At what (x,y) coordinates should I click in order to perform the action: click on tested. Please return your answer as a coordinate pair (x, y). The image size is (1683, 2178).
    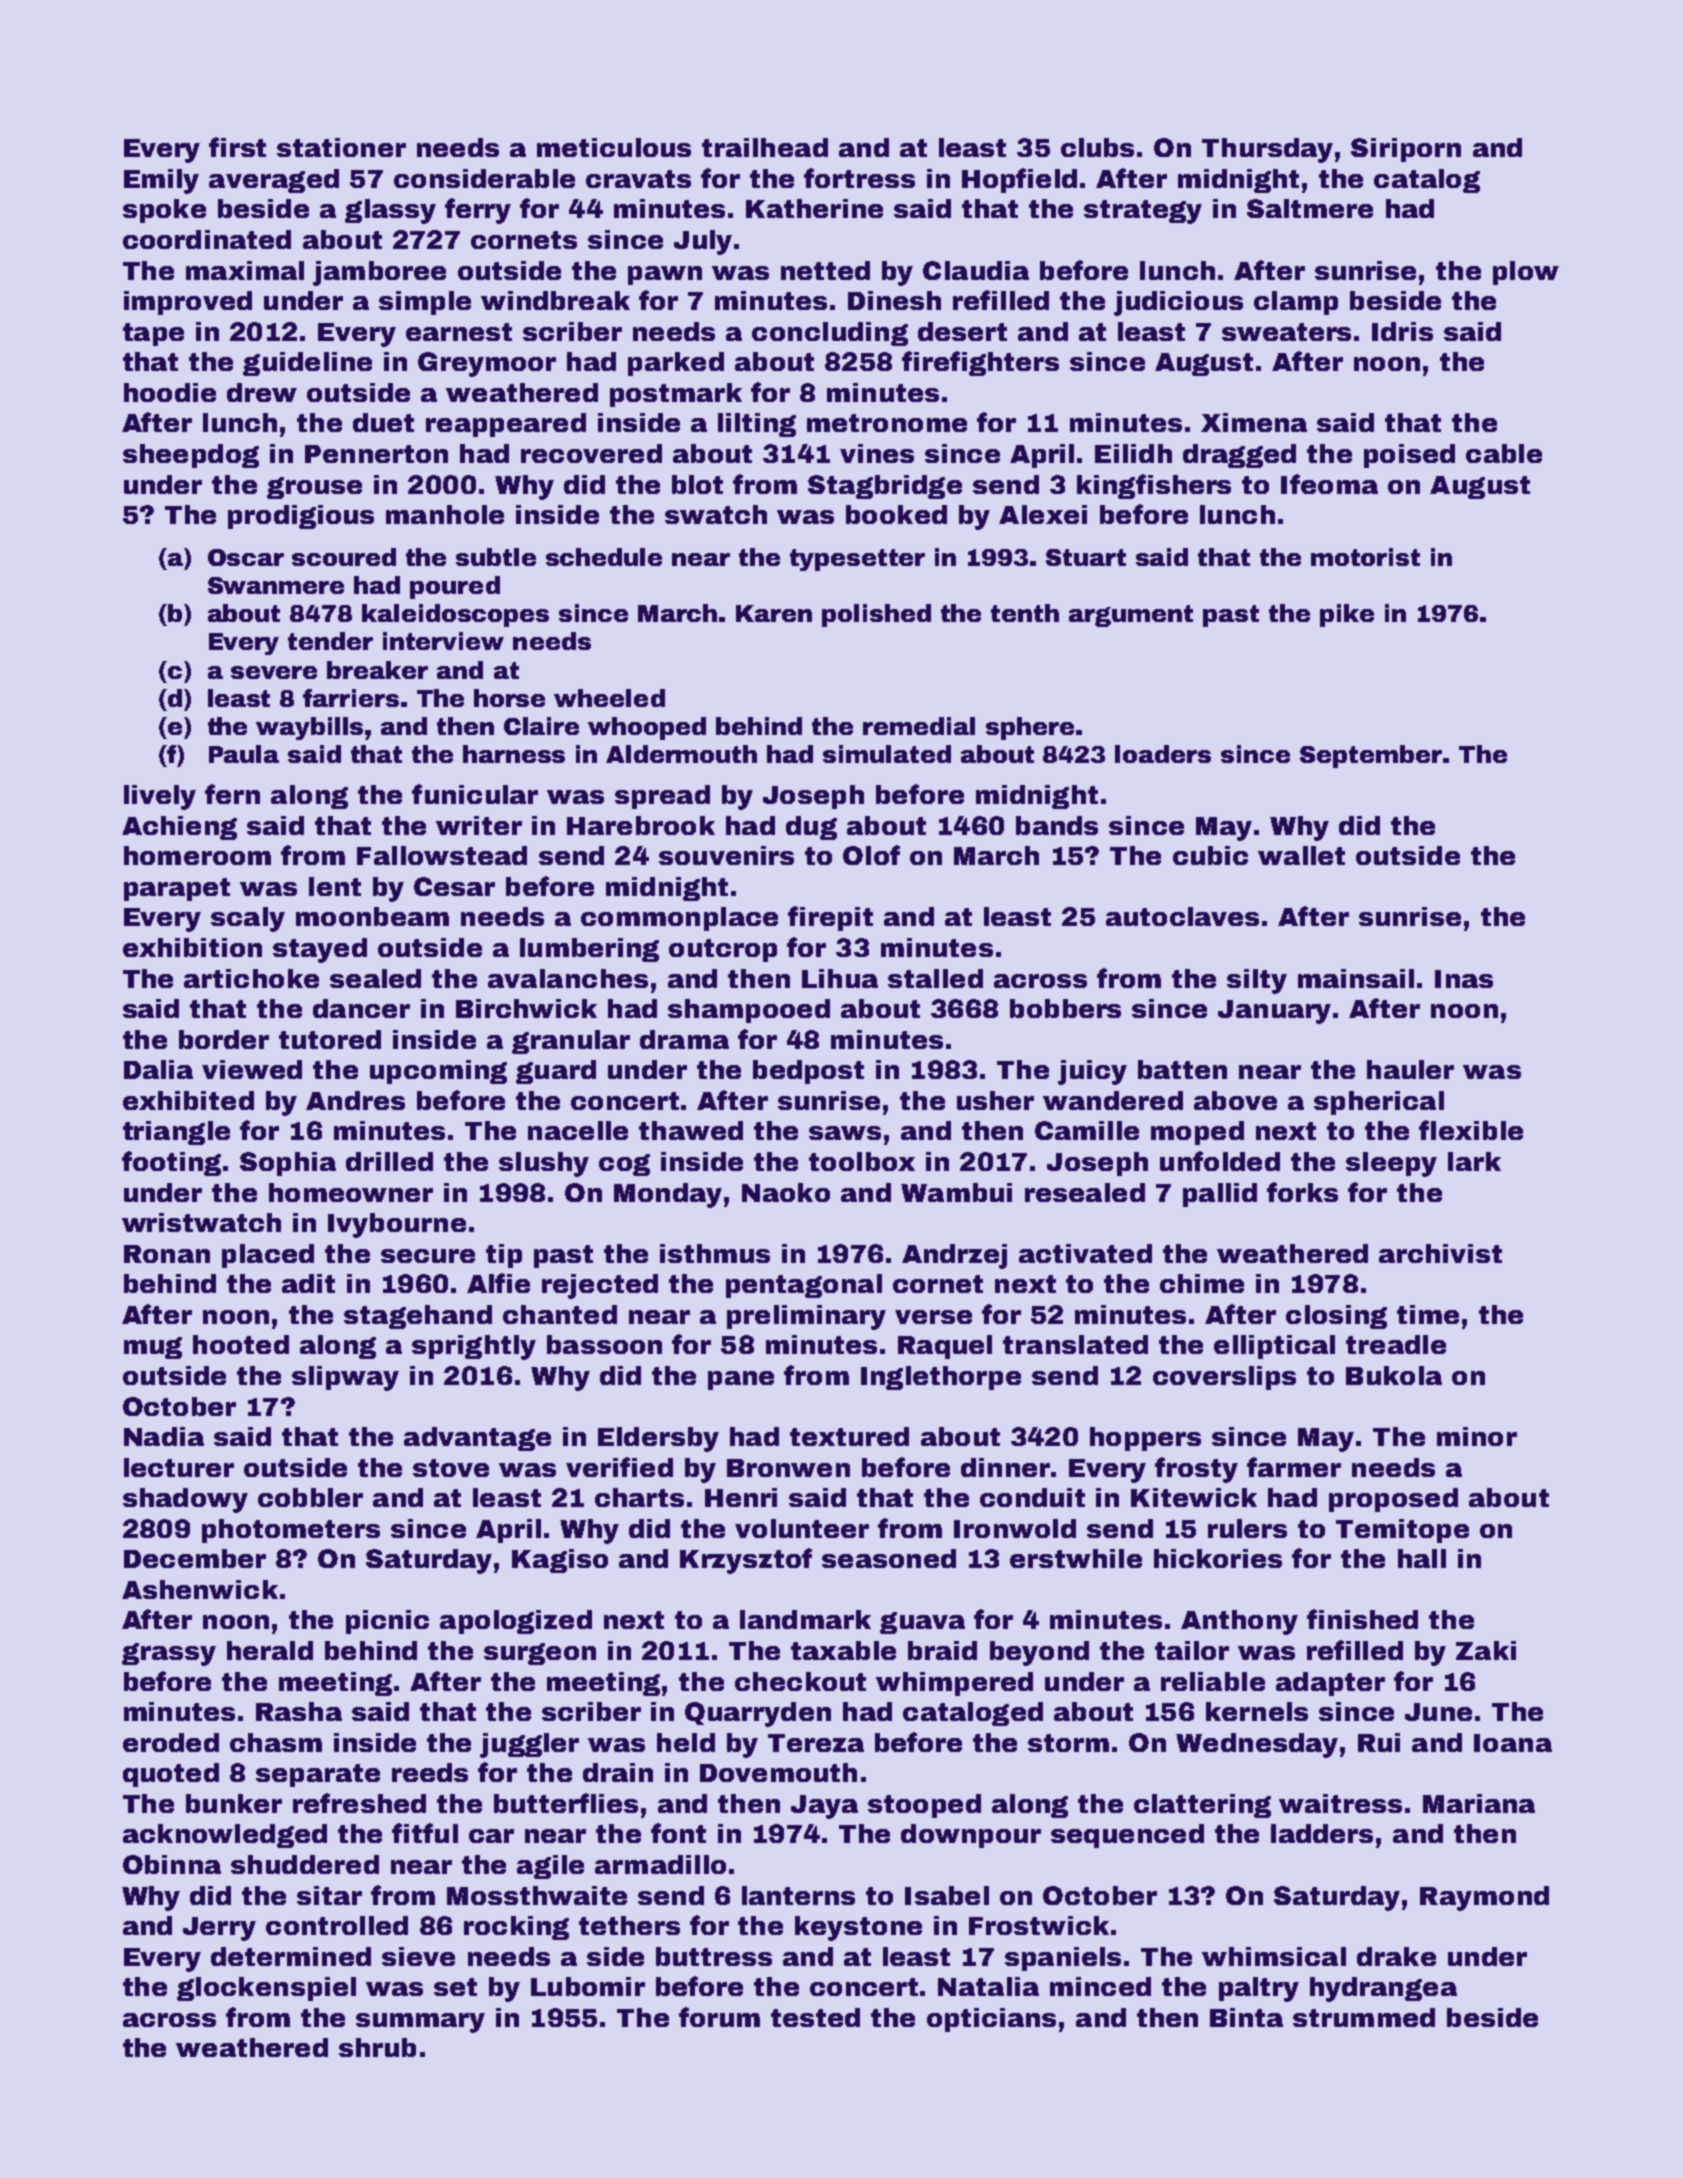
    Looking at the image, I should click on (815, 2017).
